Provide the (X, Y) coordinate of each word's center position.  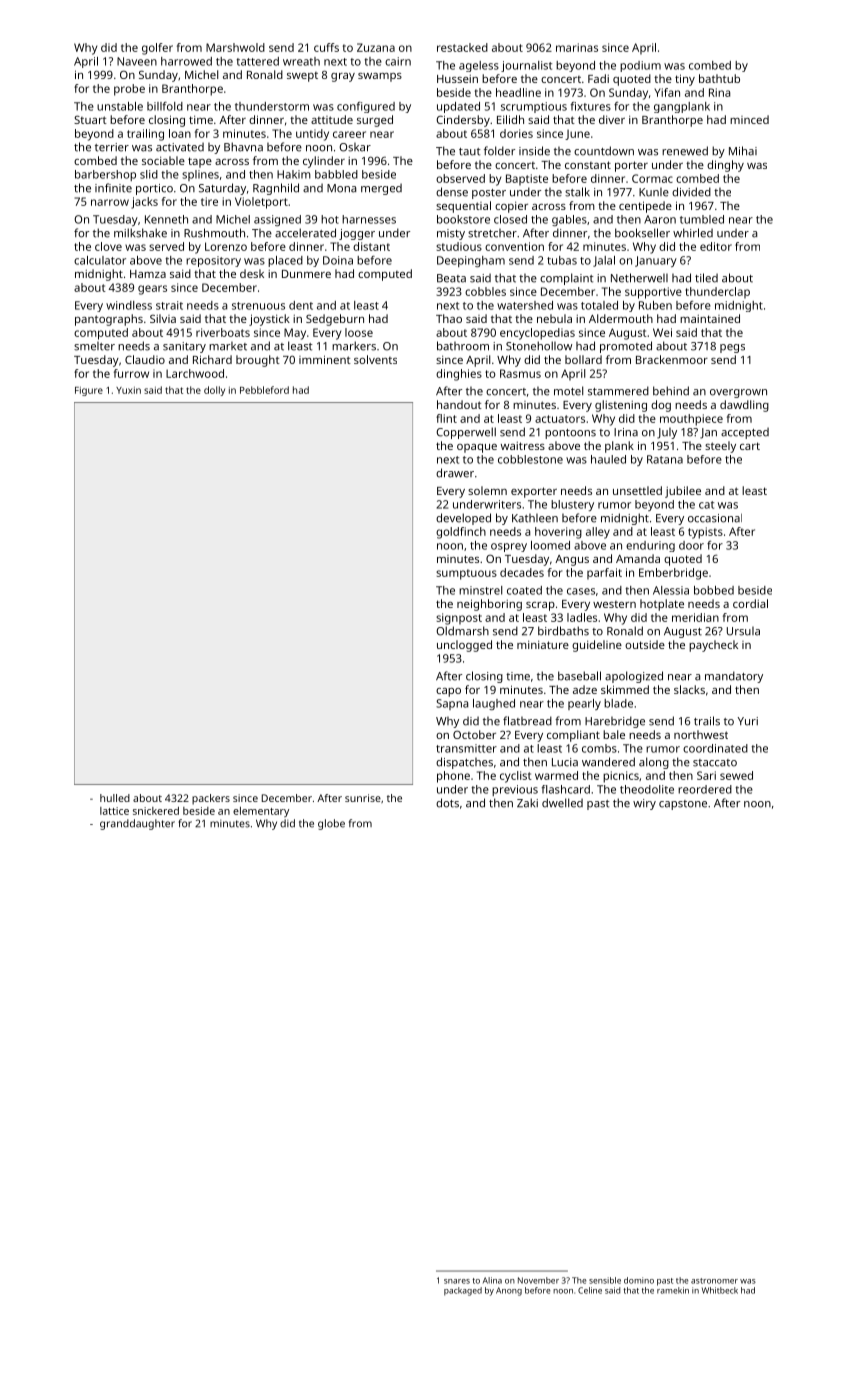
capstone (683, 805)
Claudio (145, 359)
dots (447, 803)
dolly (214, 391)
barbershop (105, 175)
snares (457, 1281)
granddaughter (137, 824)
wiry (644, 804)
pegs (732, 348)
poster (489, 194)
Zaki (527, 803)
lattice (114, 811)
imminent (325, 359)
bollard (583, 359)
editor (716, 246)
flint (446, 418)
